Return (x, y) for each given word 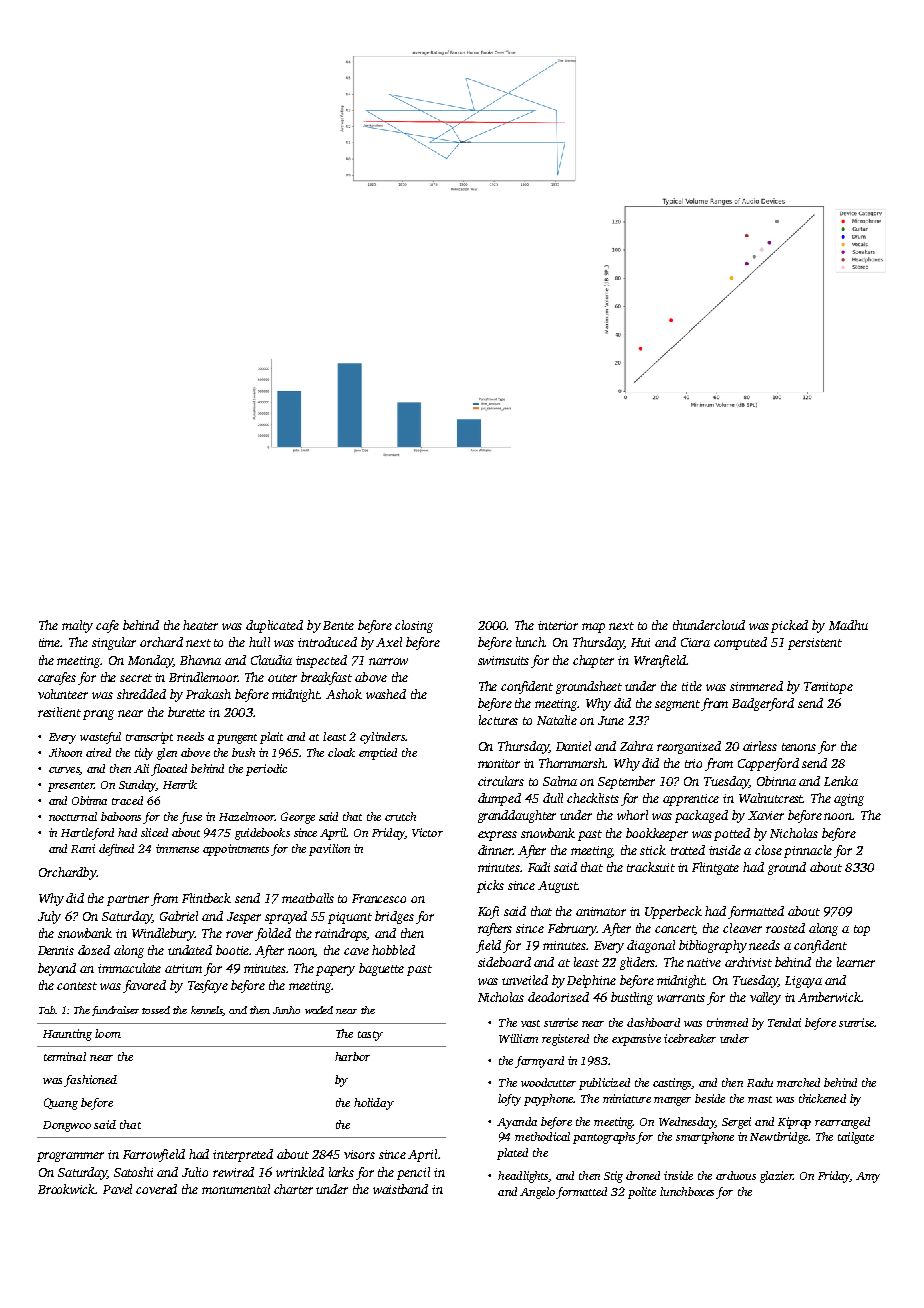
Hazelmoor (246, 816)
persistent (815, 644)
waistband (400, 1189)
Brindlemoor (203, 677)
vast (530, 1023)
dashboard (653, 1022)
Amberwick (829, 997)
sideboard (504, 962)
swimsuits (503, 660)
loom (108, 1033)
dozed (94, 950)
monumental (236, 1189)
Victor (427, 832)
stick (653, 850)
